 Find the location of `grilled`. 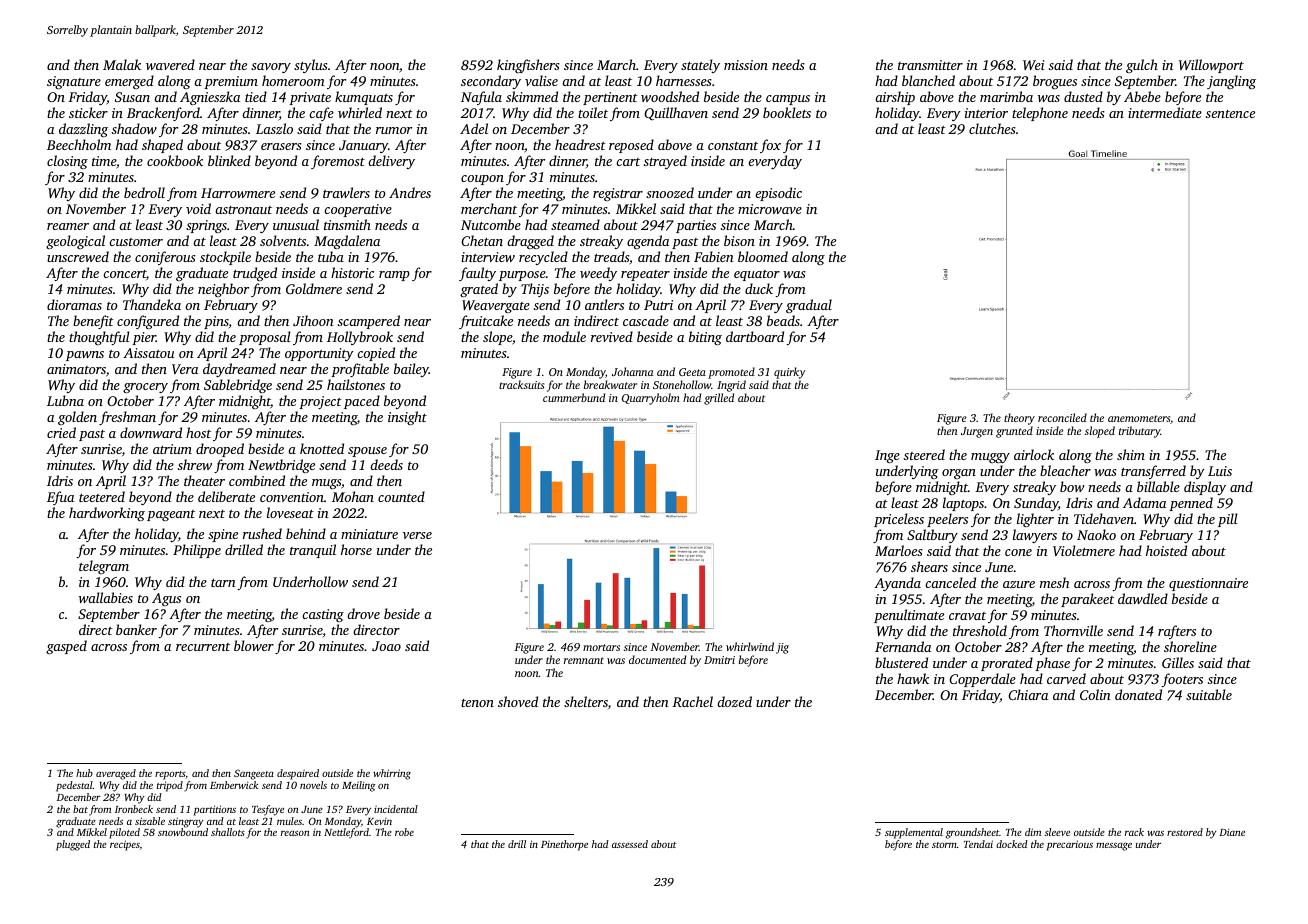

grilled is located at coordinates (719, 399).
